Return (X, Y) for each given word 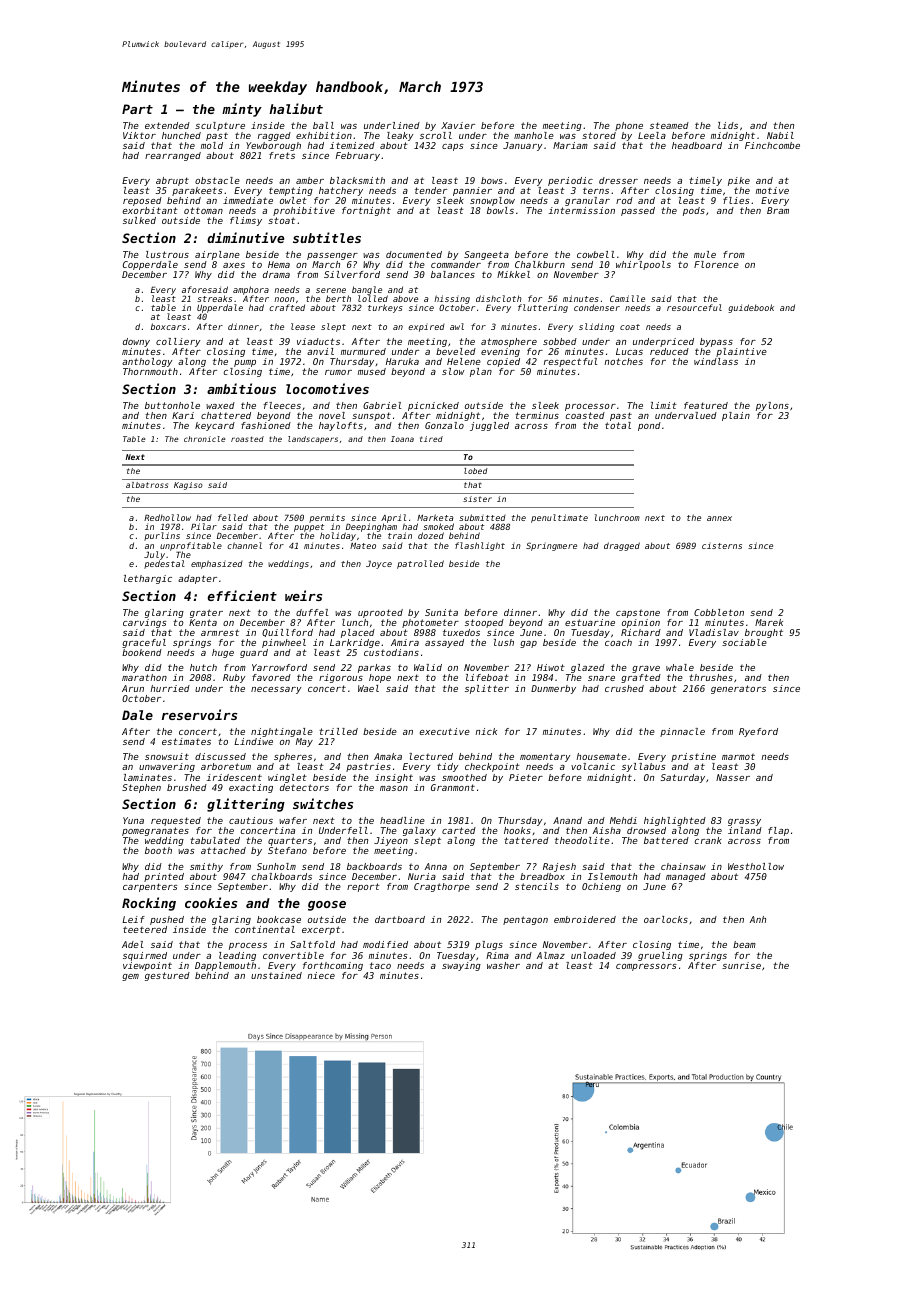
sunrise (741, 965)
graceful (144, 643)
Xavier (458, 125)
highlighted (675, 821)
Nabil (780, 135)
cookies (211, 902)
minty (242, 110)
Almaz (551, 955)
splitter (487, 689)
